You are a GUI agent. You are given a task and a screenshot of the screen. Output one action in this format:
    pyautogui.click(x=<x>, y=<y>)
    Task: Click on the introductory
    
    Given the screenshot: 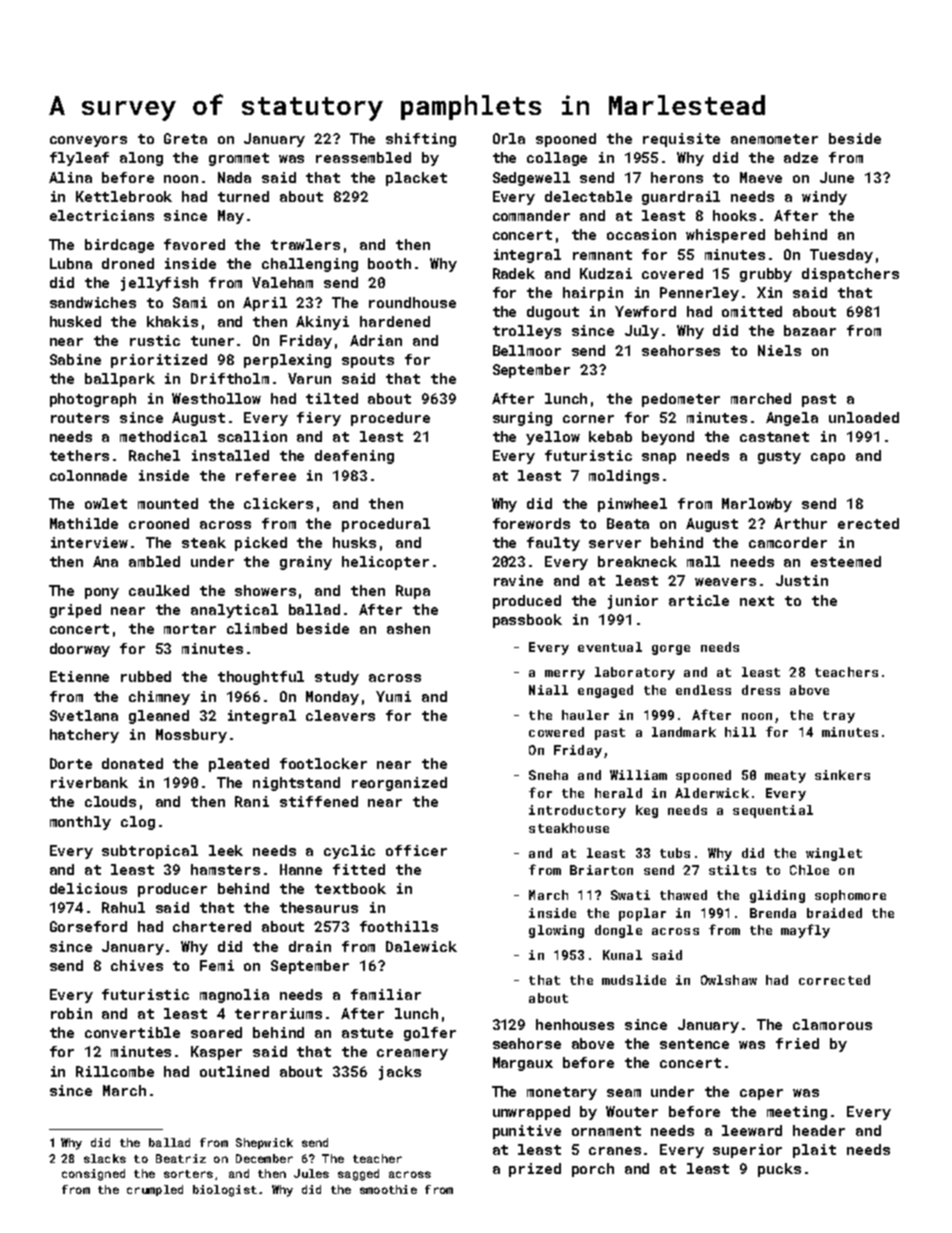 What is the action you would take?
    pyautogui.click(x=577, y=811)
